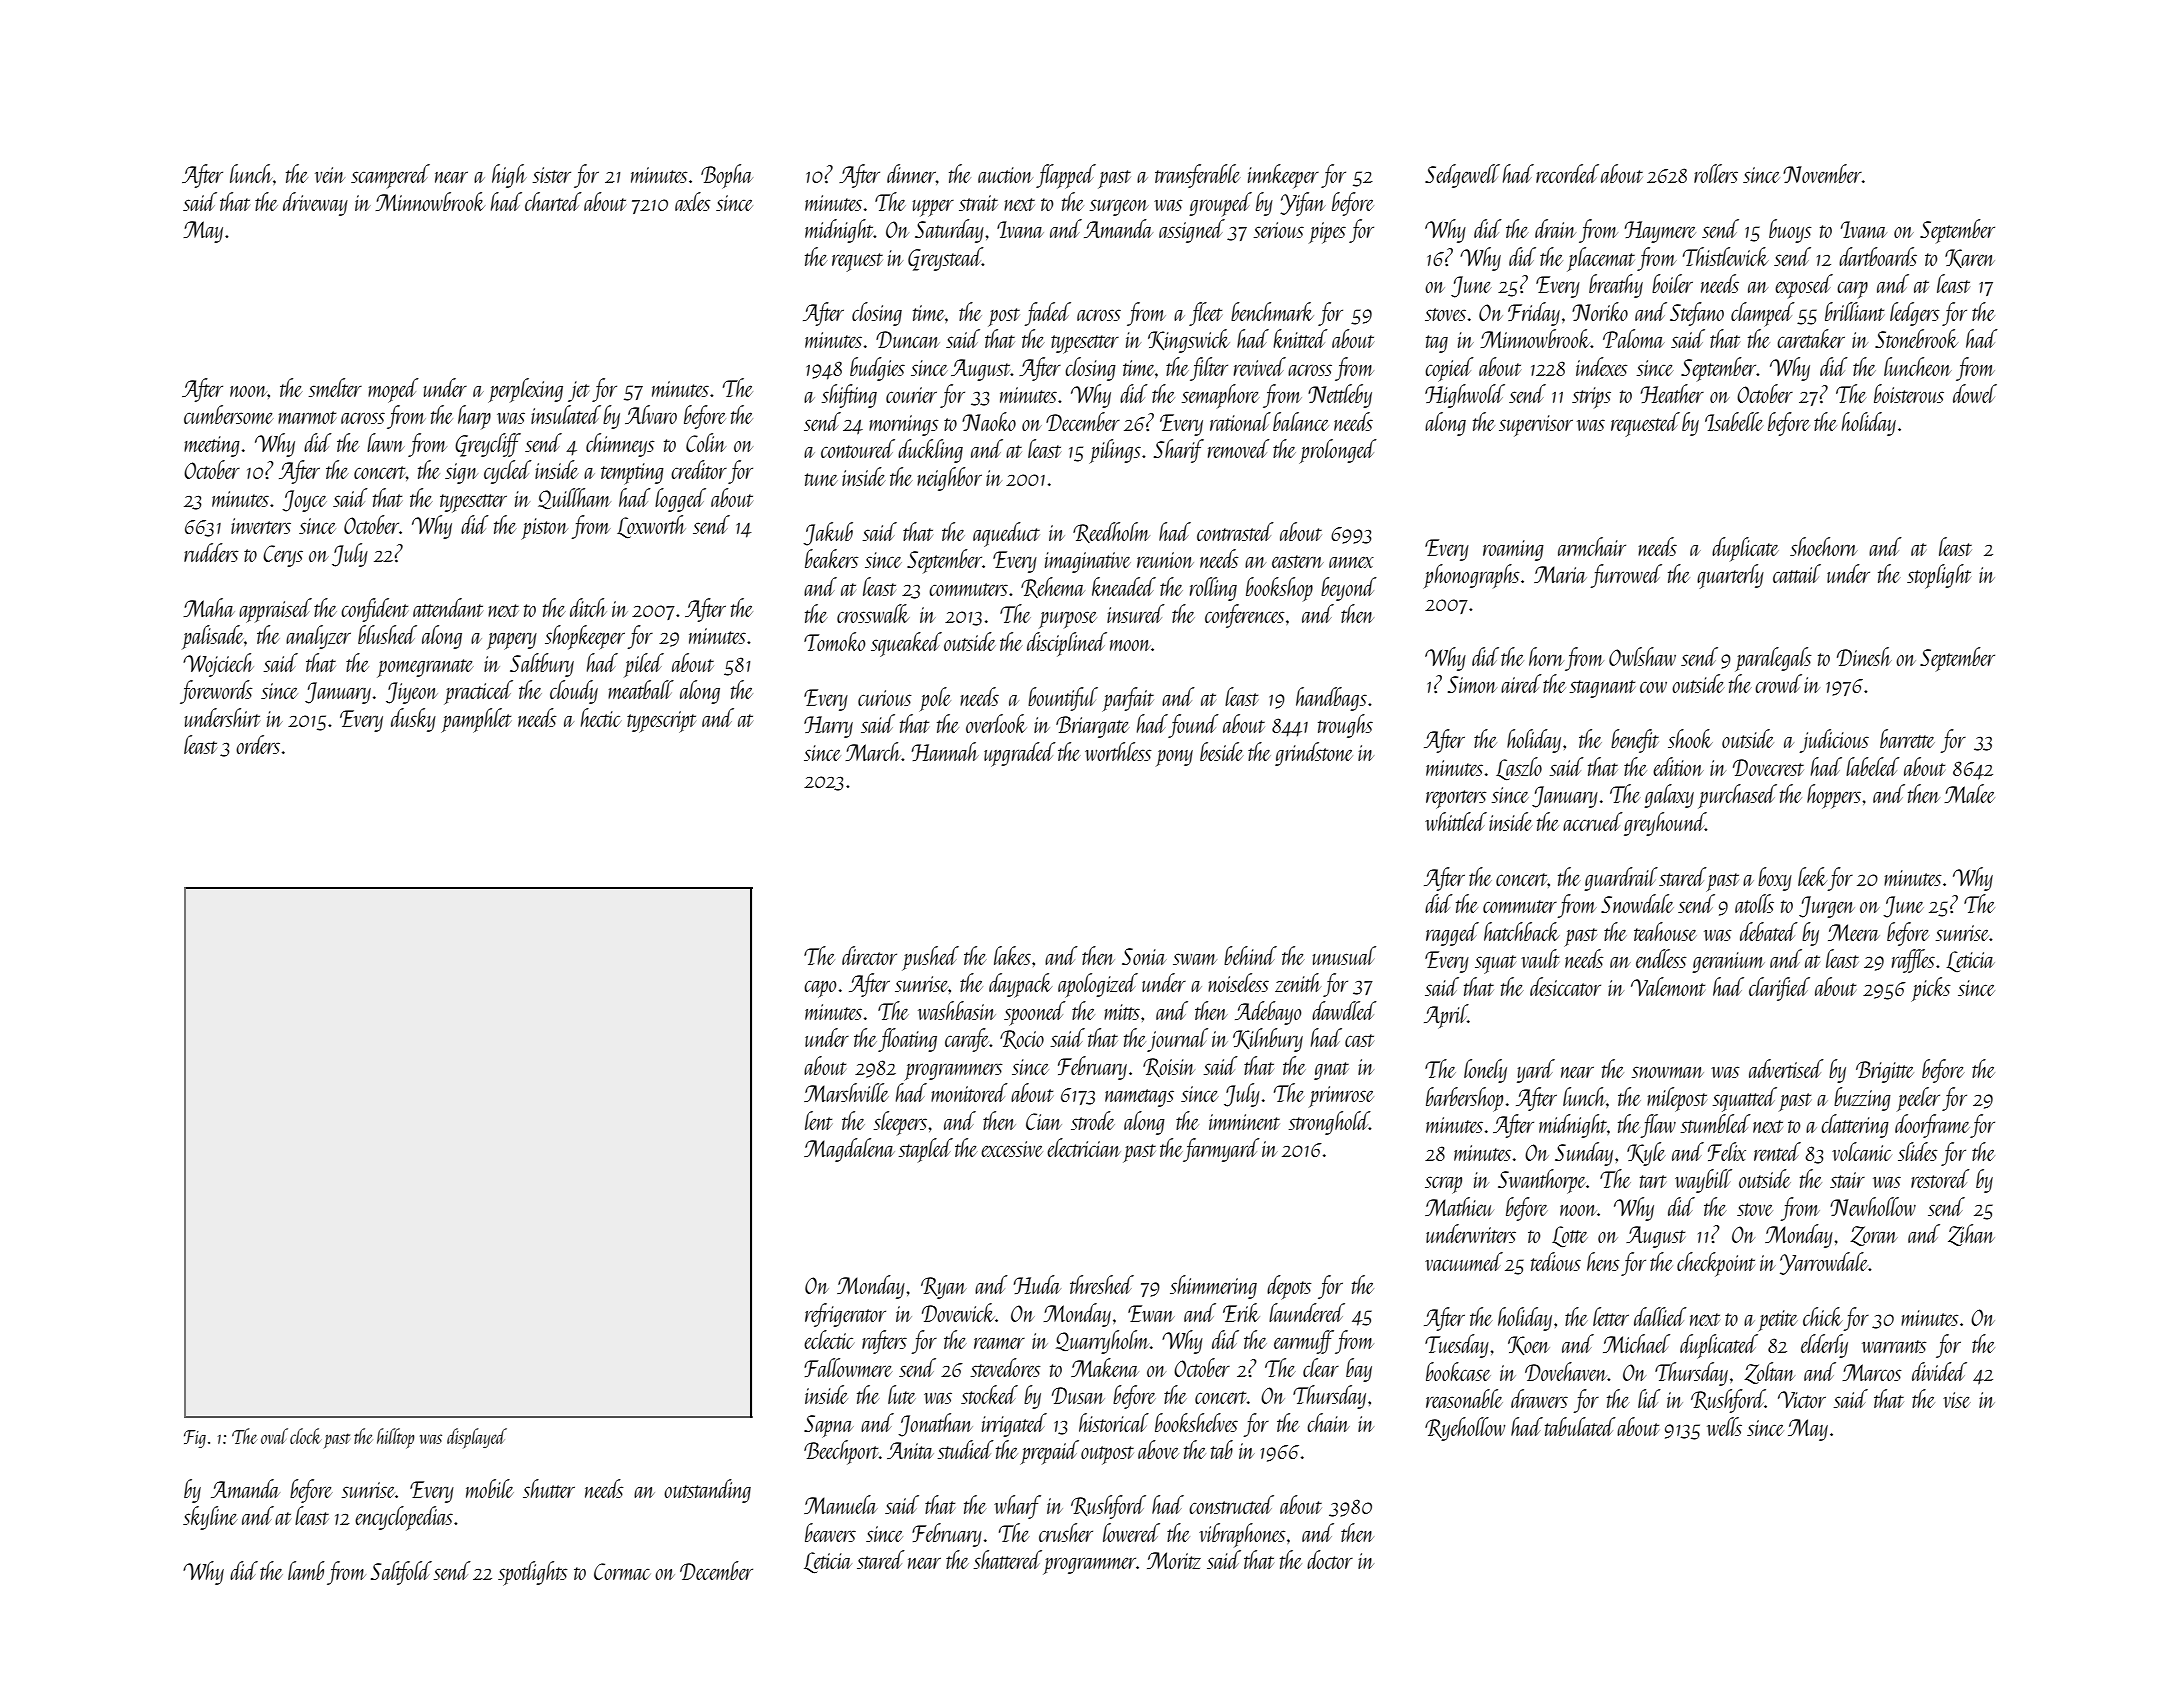 This screenshot has height=1683, width=2178. I want to click on Reedholm, so click(1111, 532).
